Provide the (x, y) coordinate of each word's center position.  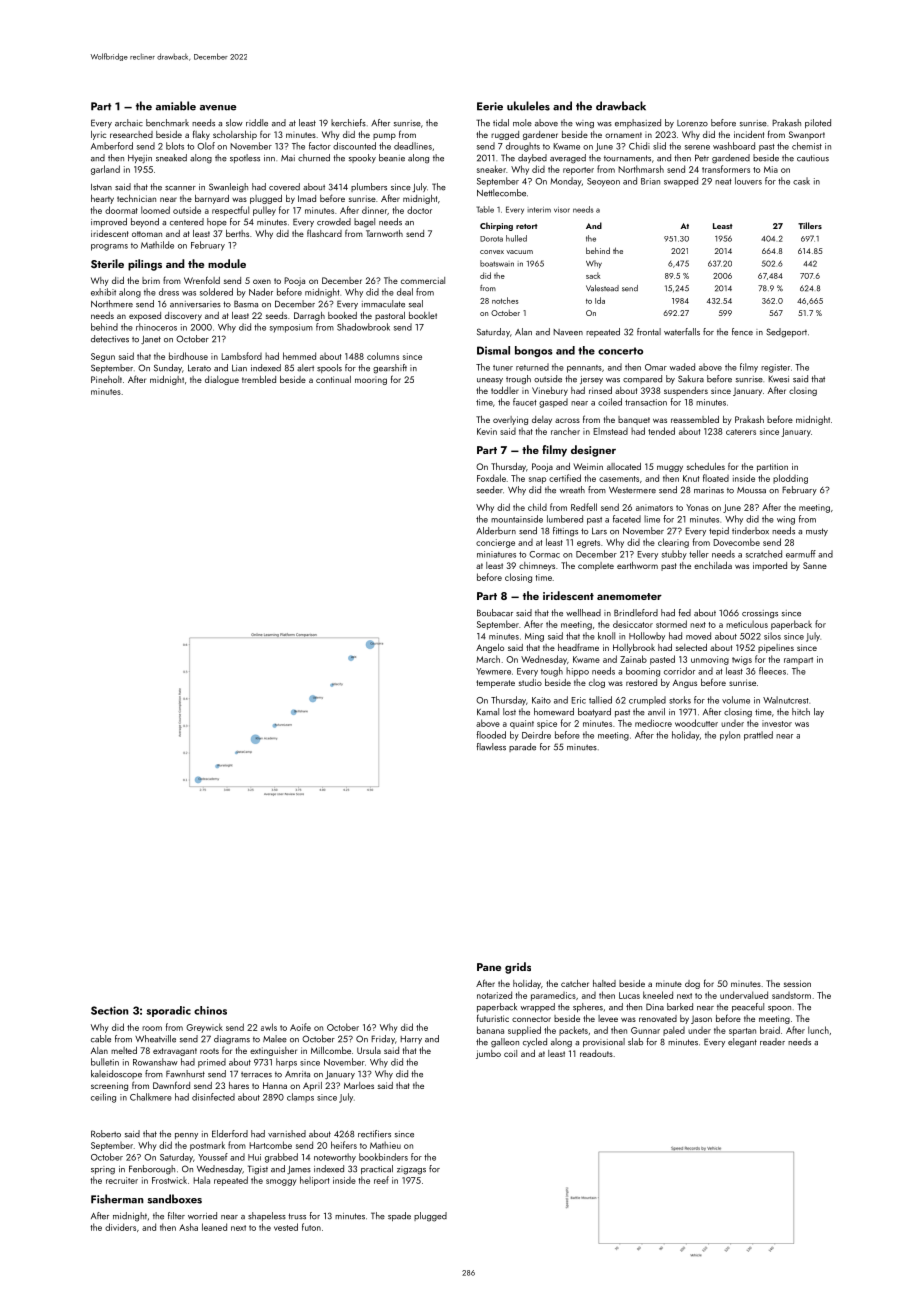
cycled (535, 1042)
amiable (176, 106)
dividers (120, 1227)
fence (742, 332)
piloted (818, 123)
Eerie (490, 106)
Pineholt (106, 379)
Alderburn (496, 531)
